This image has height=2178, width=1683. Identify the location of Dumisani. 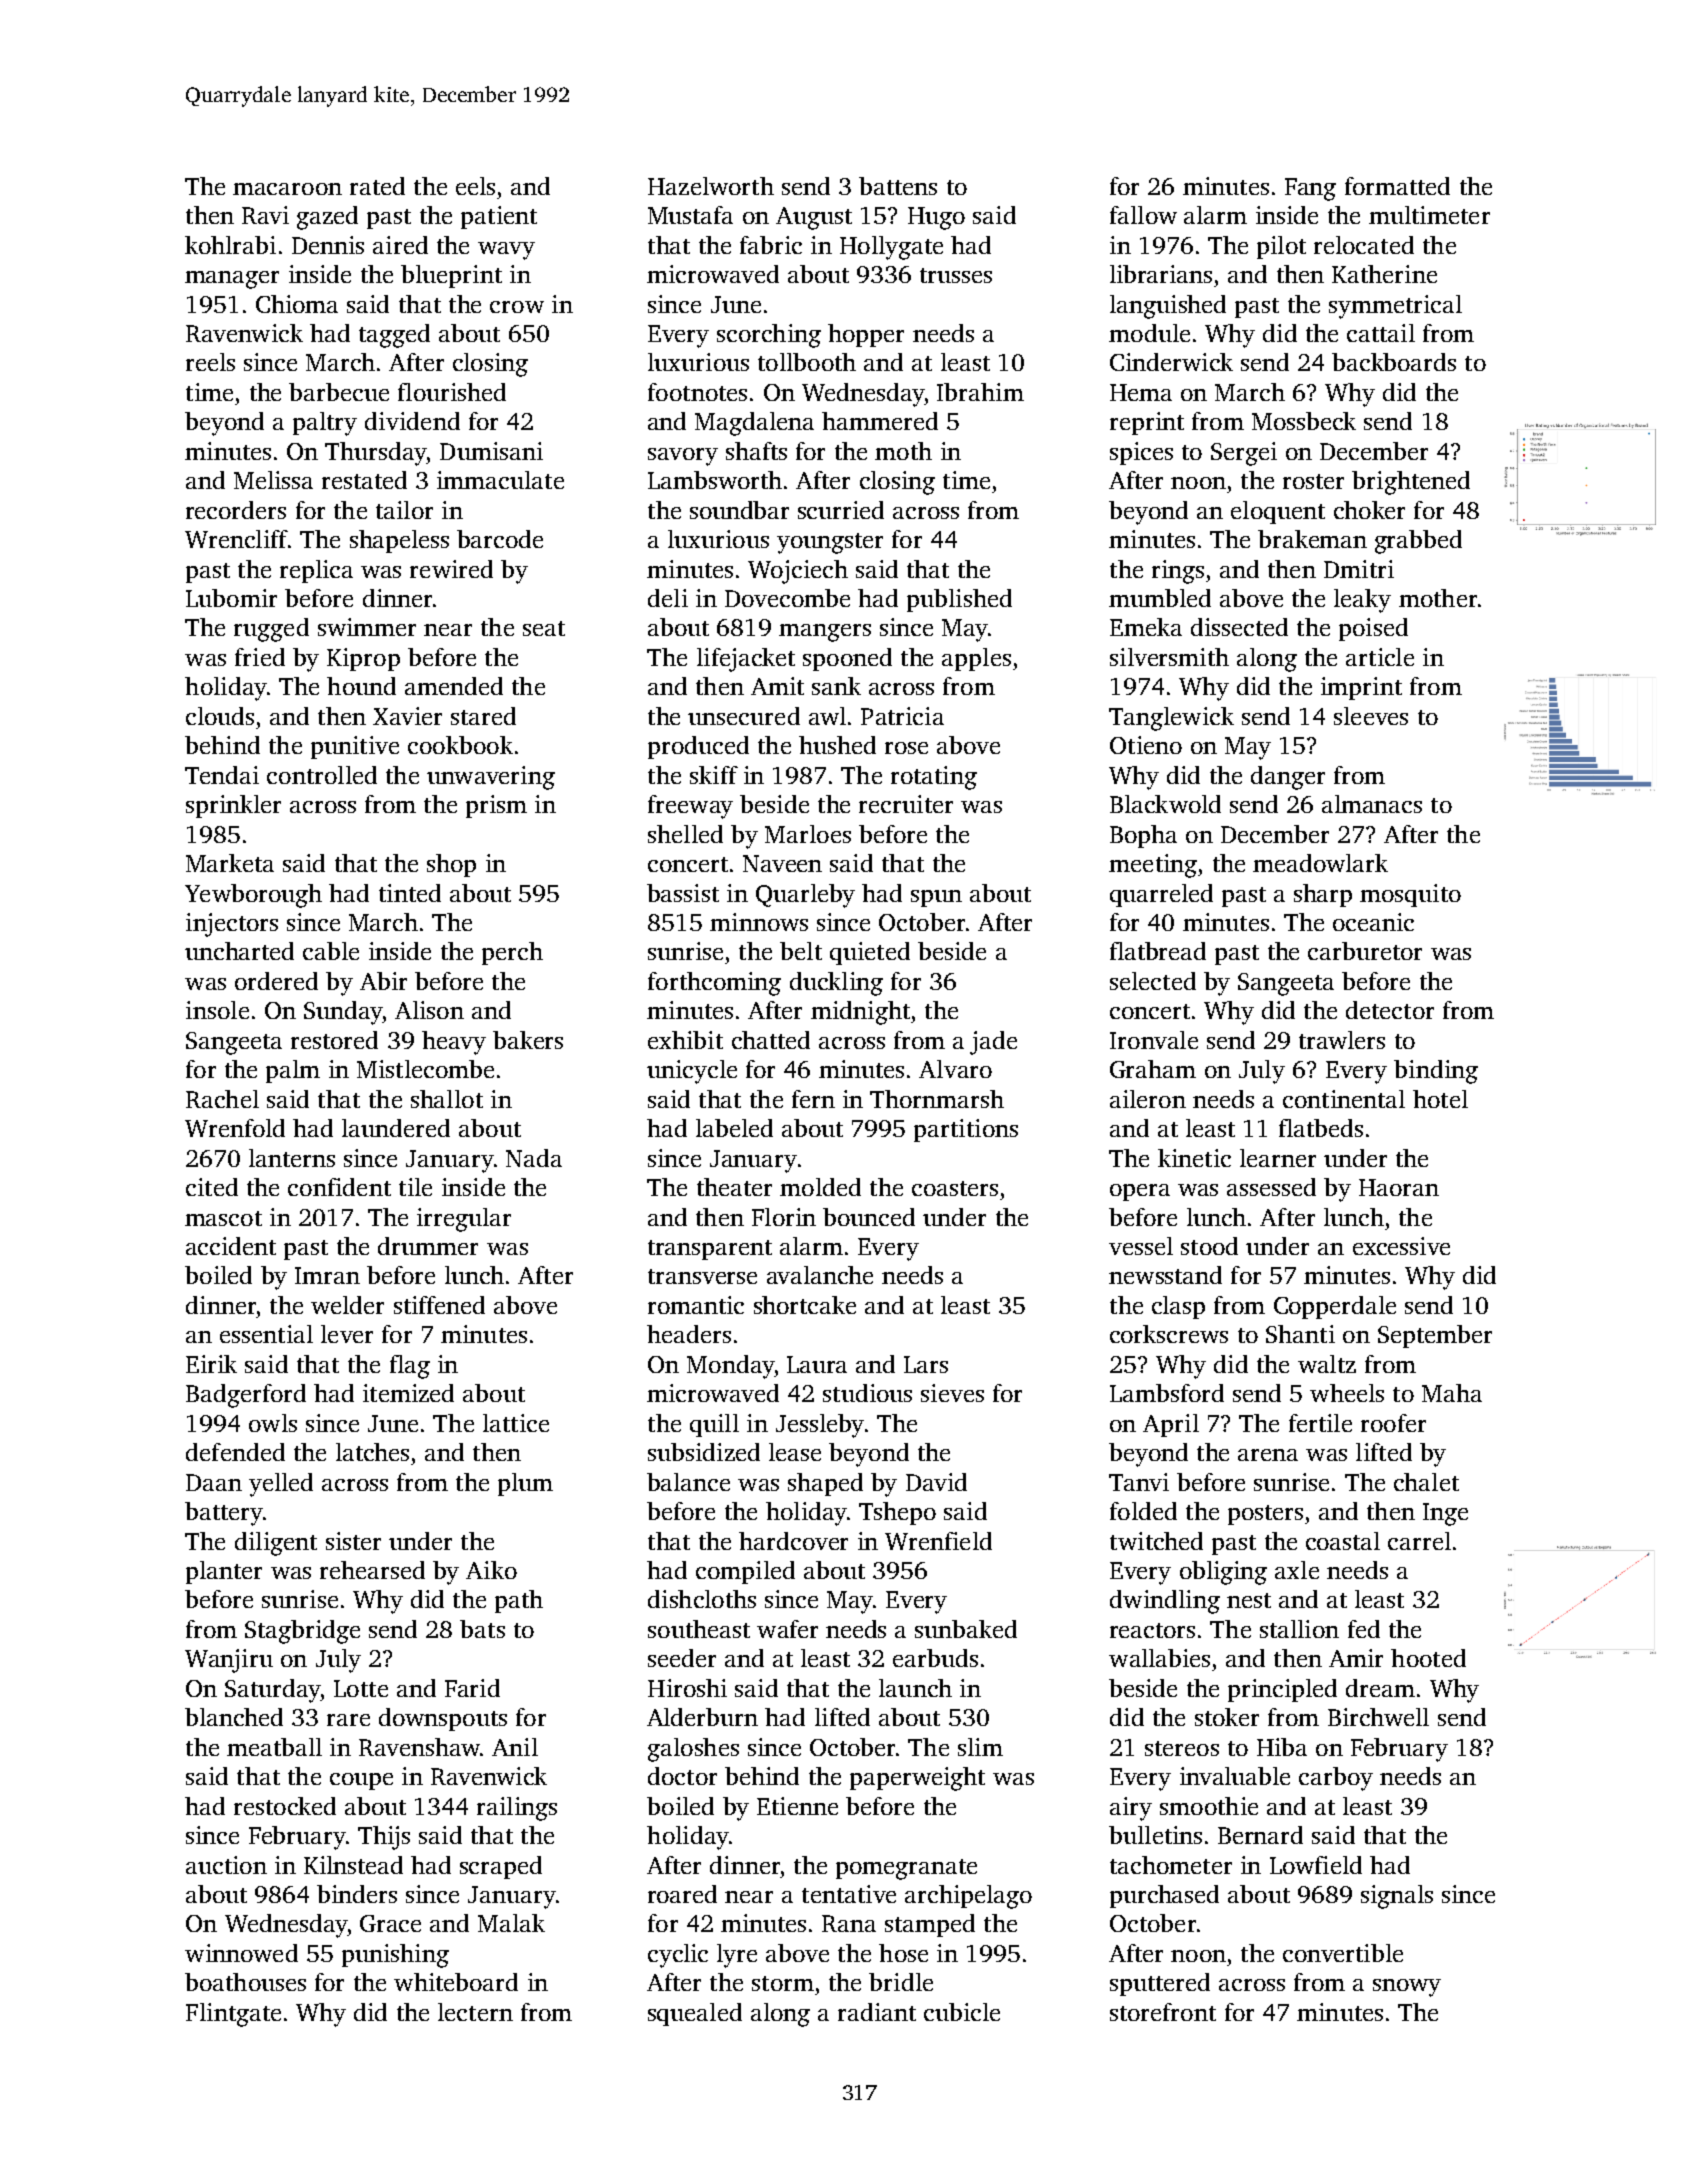
(491, 451).
